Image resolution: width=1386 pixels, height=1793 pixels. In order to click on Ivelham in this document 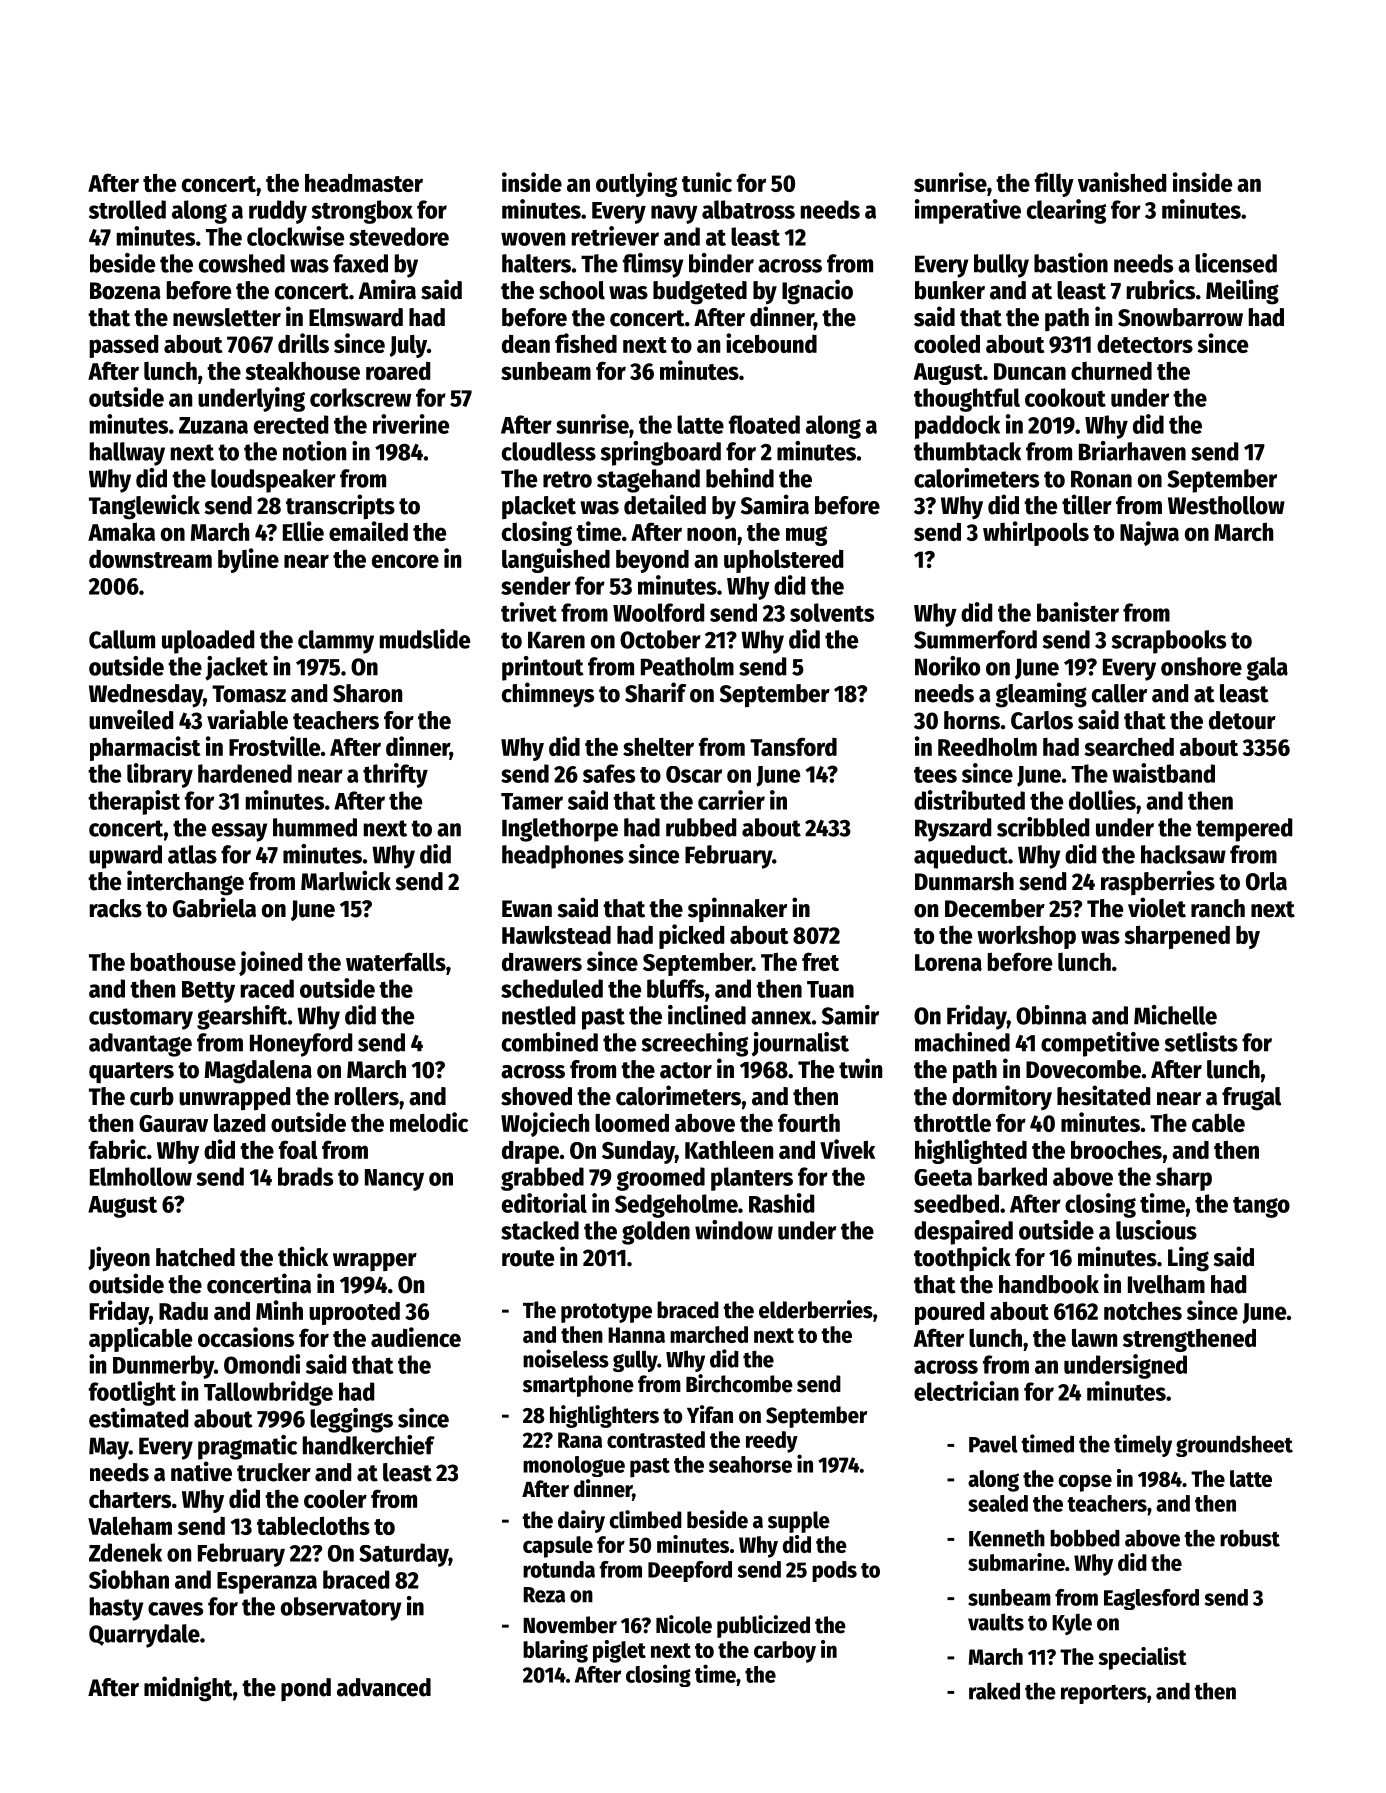, I will do `click(1166, 1284)`.
